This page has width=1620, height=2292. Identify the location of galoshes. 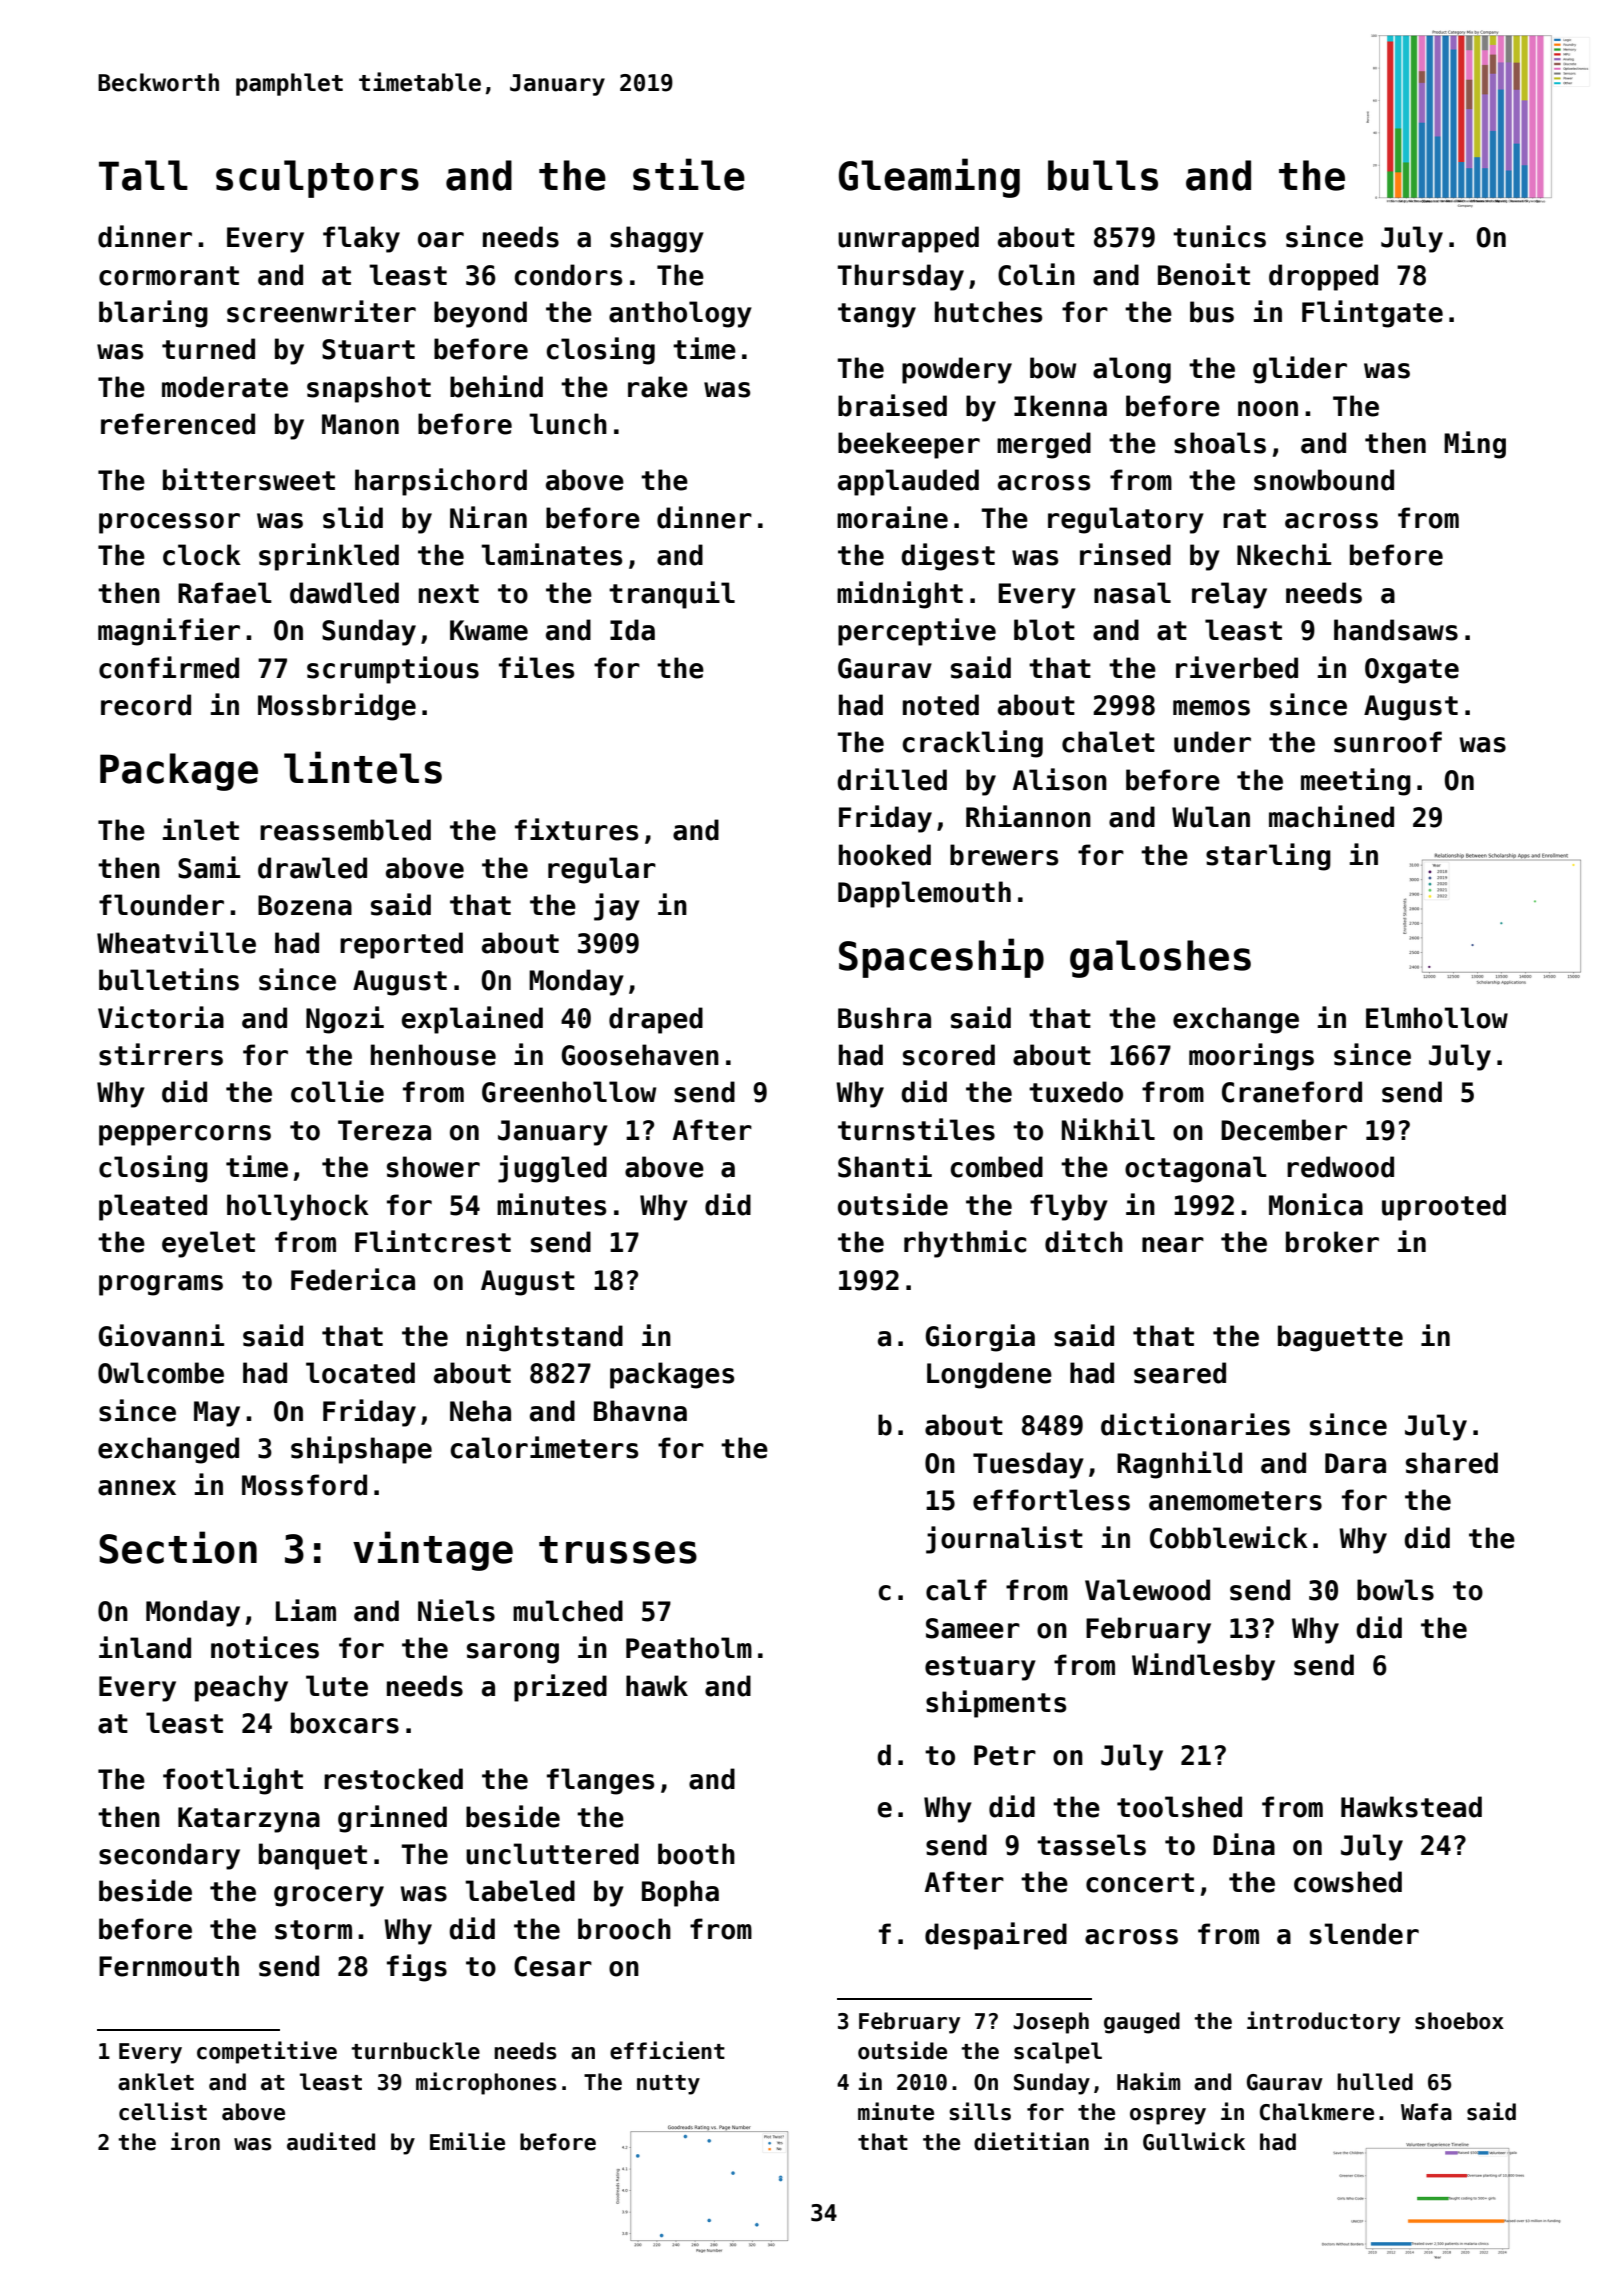
(1160, 959).
